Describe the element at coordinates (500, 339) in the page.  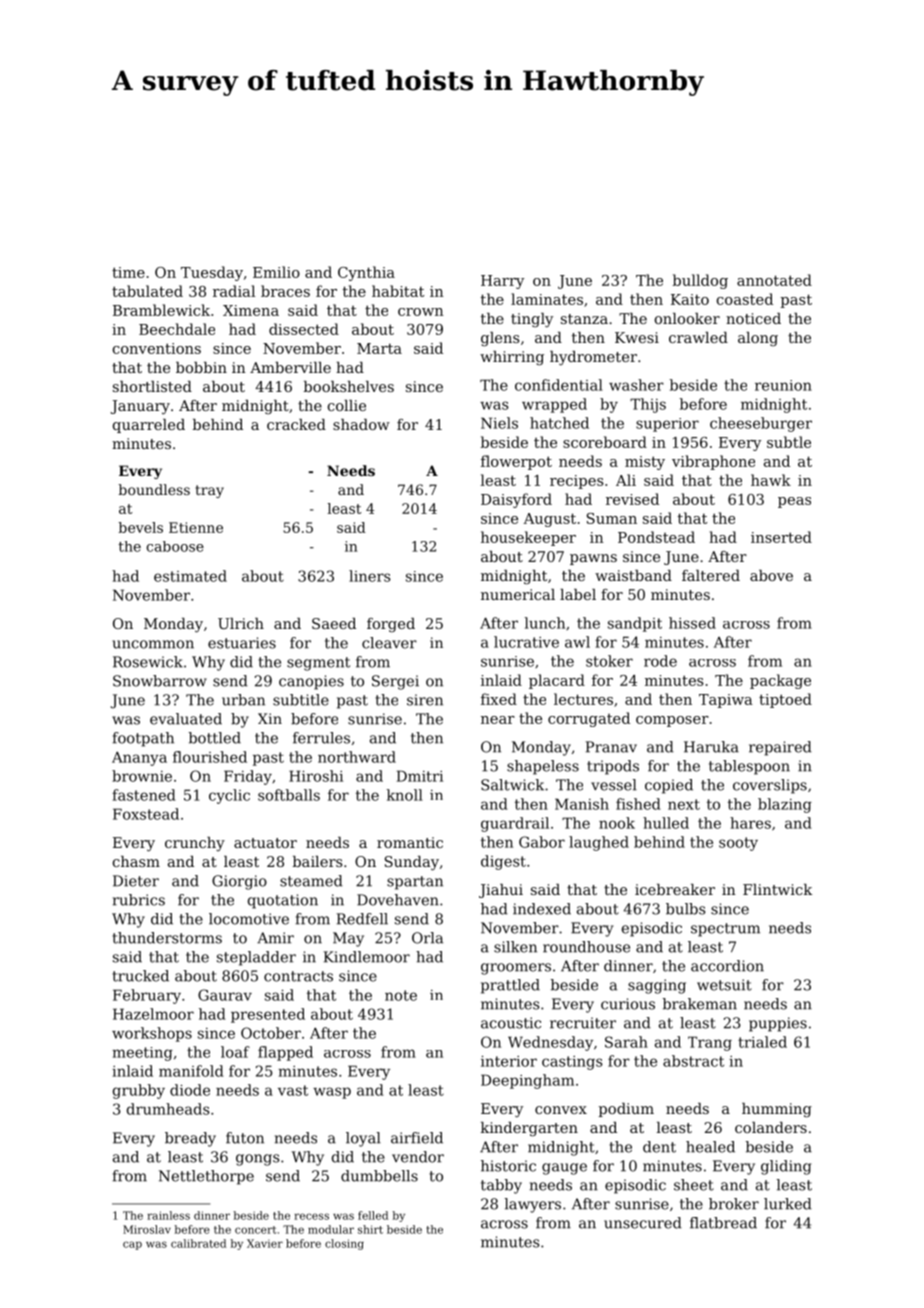
I see `glens` at that location.
